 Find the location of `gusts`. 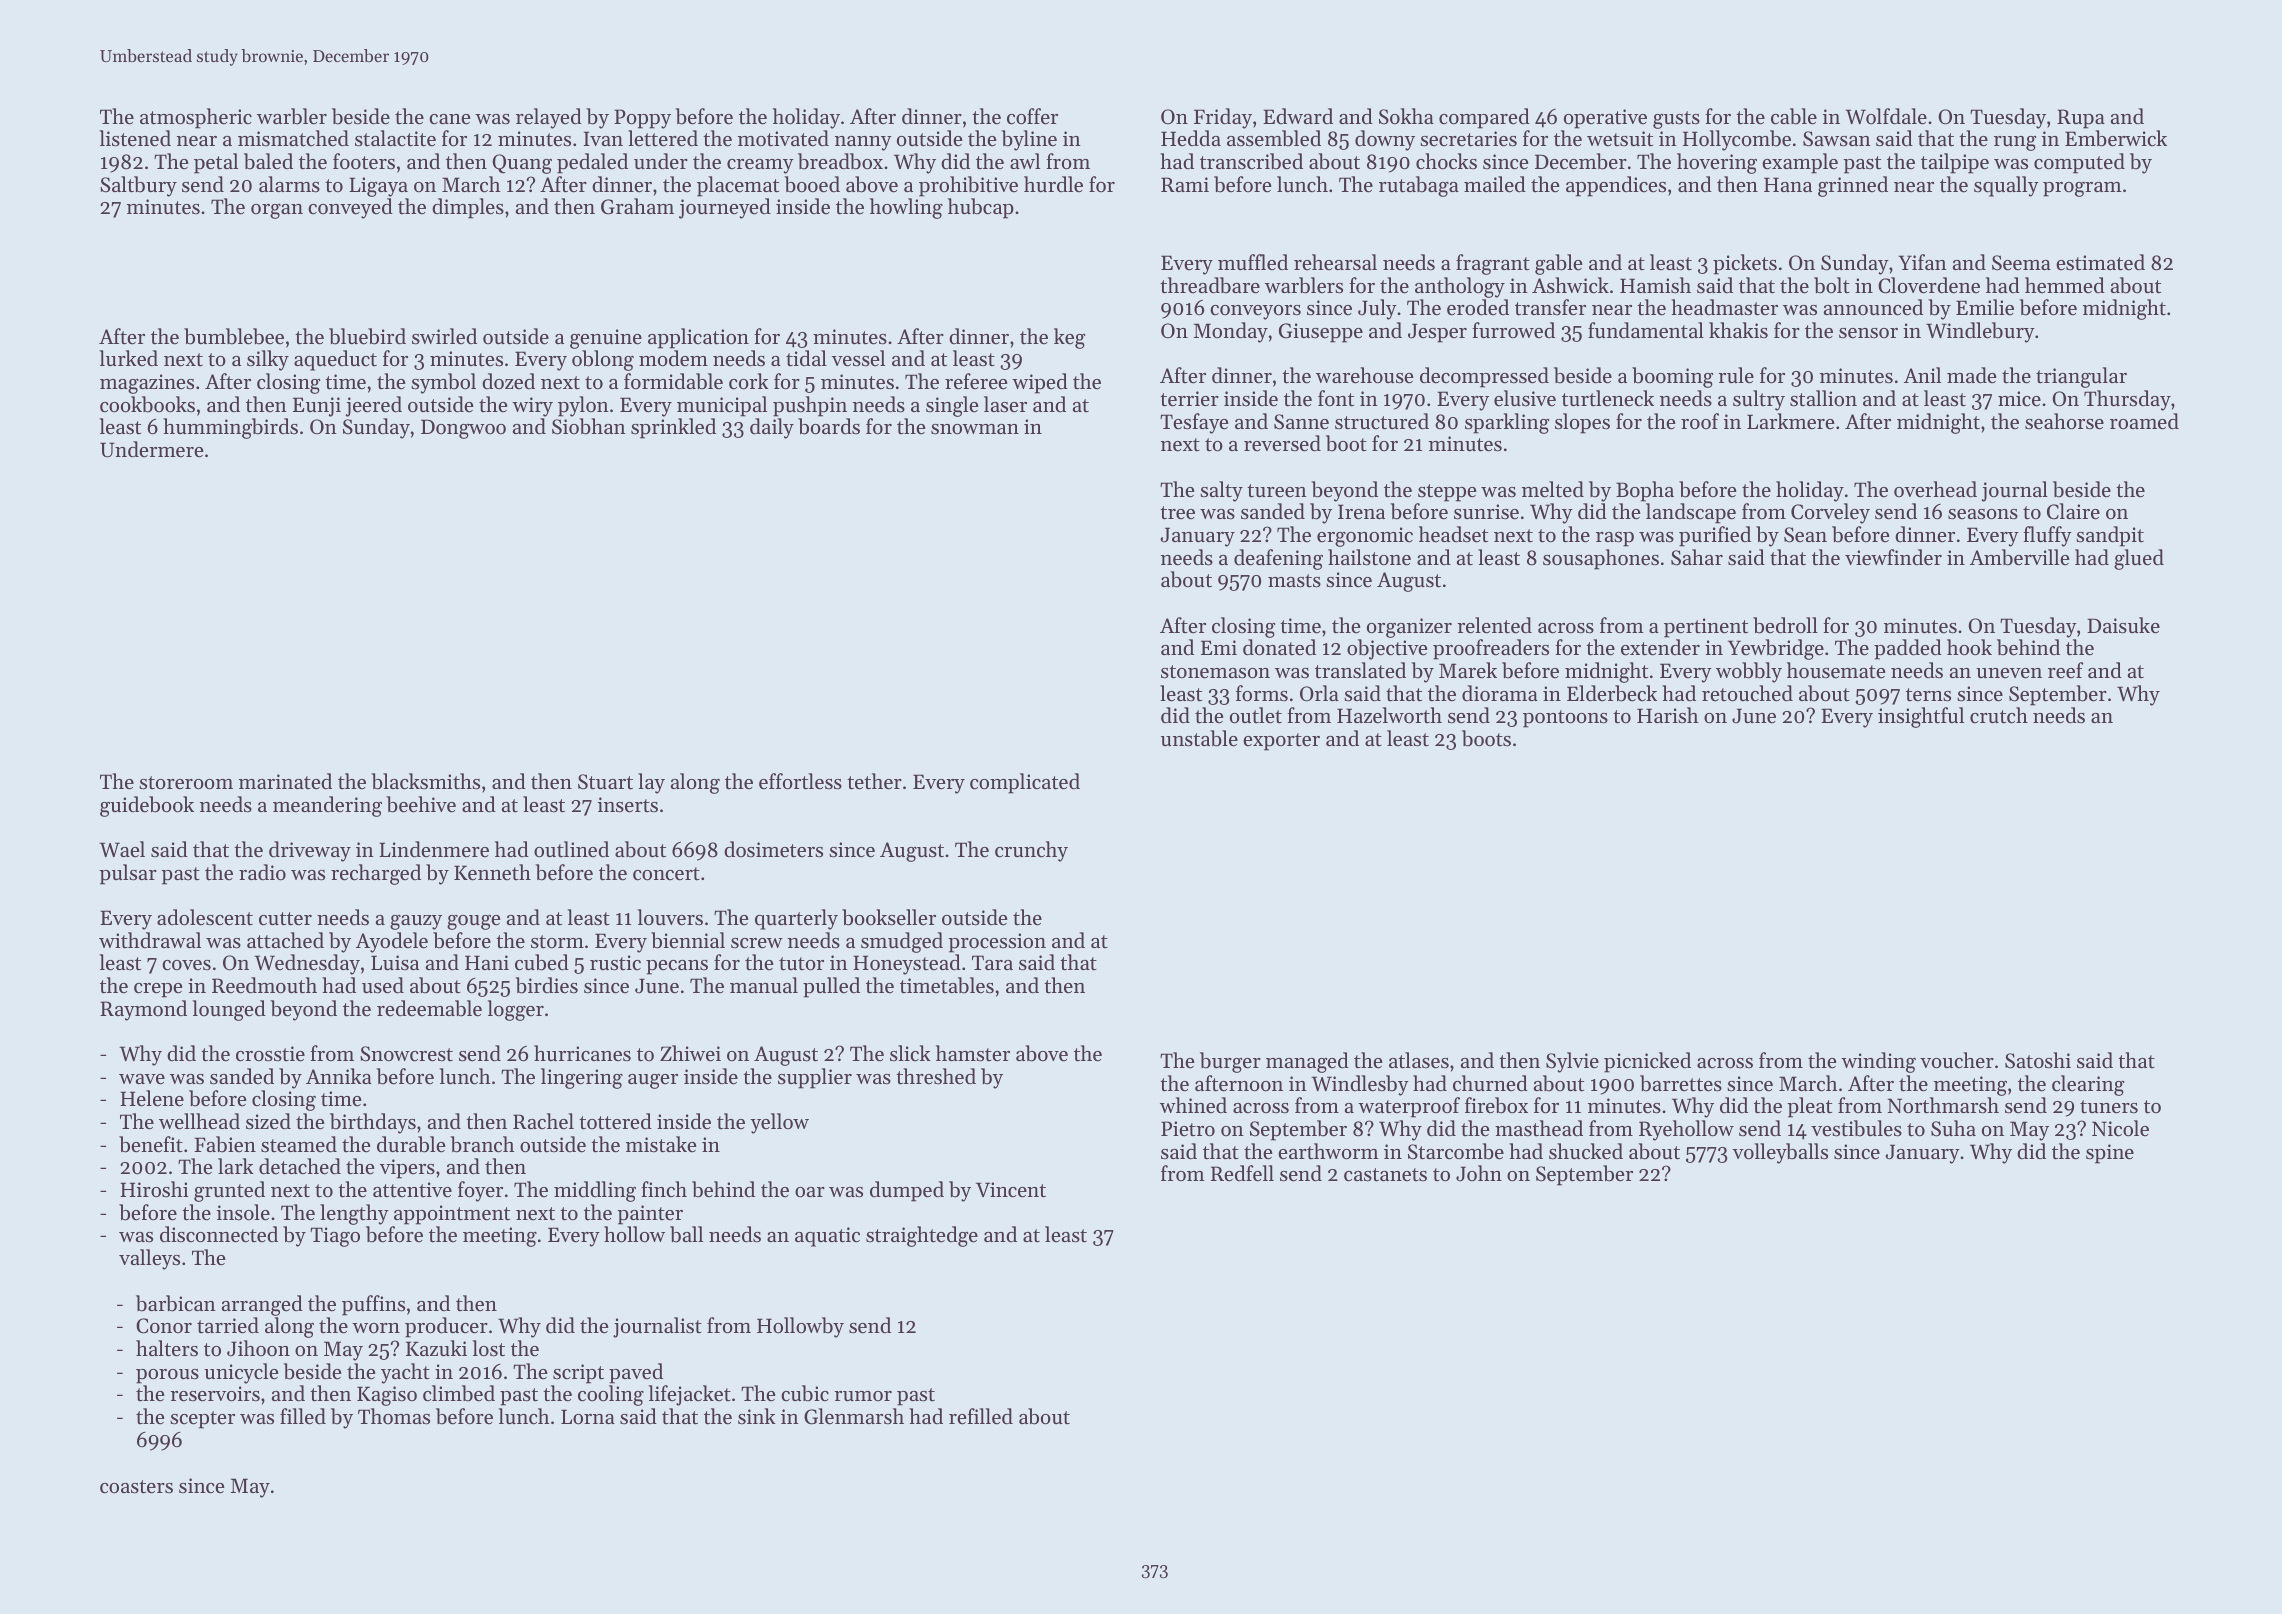

gusts is located at coordinates (1676, 120).
